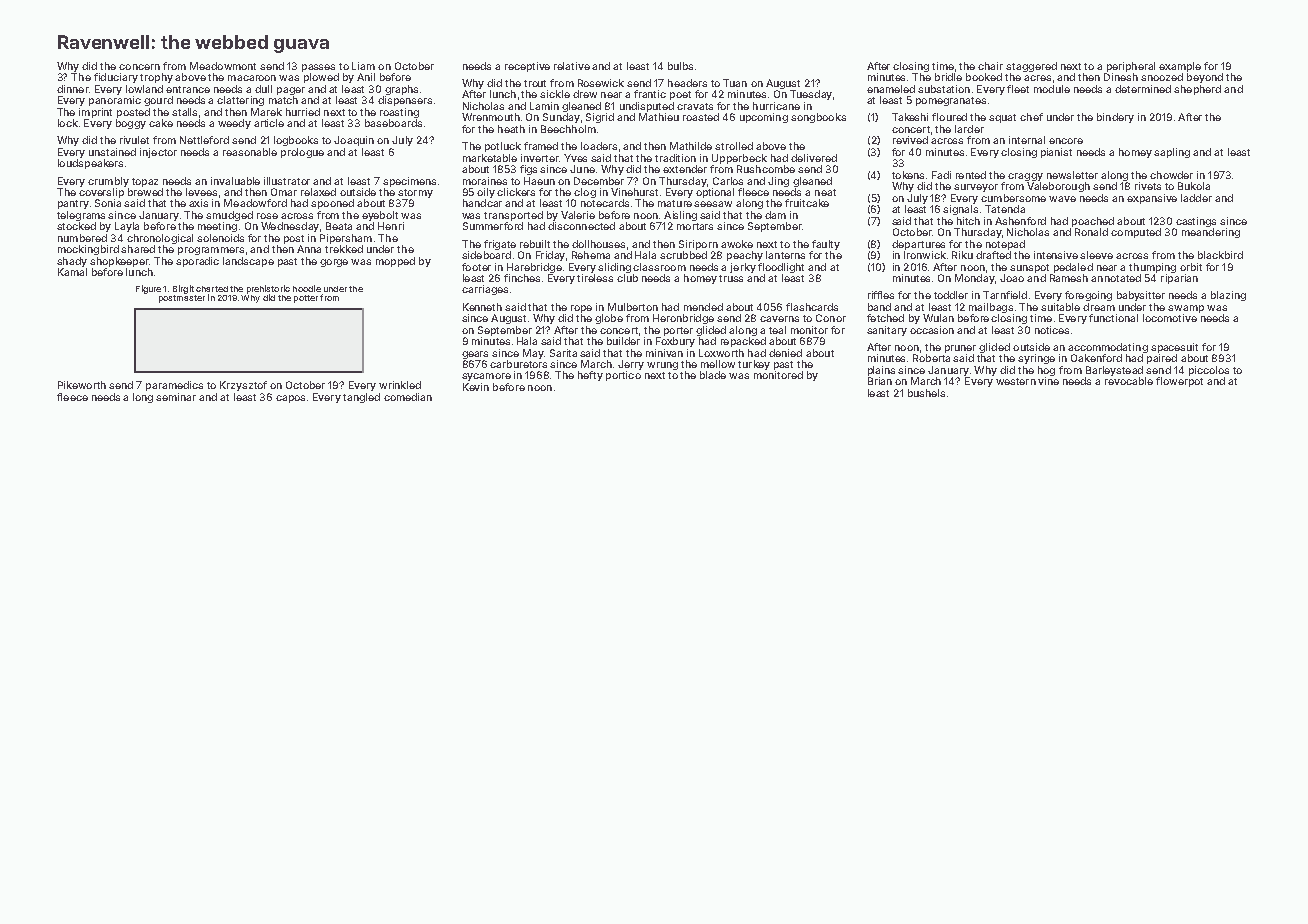 This document has width=1308, height=924. I want to click on wave, so click(1062, 199).
